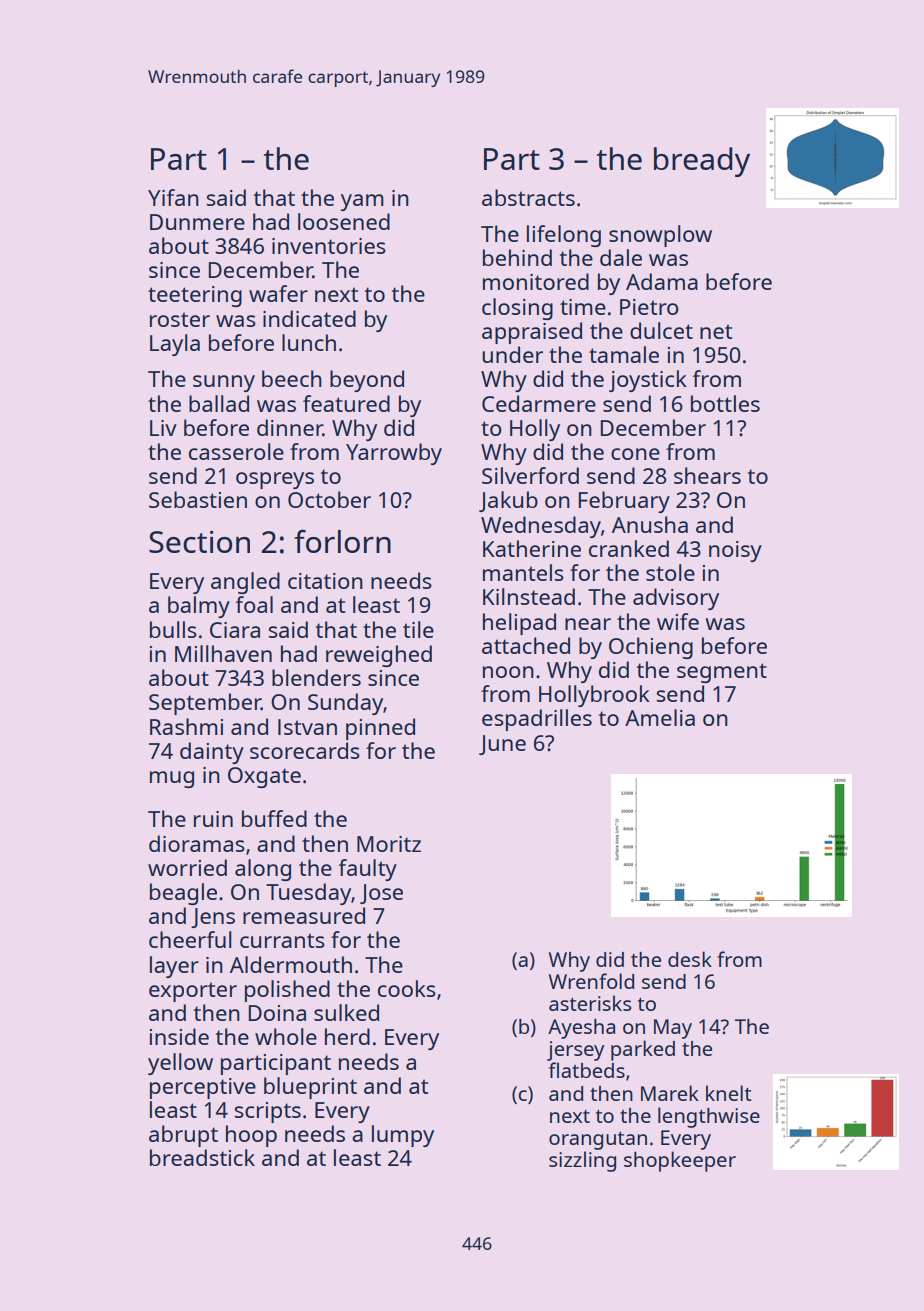 This document has width=924, height=1311. Describe the element at coordinates (202, 1157) in the document. I see `breadstick` at that location.
